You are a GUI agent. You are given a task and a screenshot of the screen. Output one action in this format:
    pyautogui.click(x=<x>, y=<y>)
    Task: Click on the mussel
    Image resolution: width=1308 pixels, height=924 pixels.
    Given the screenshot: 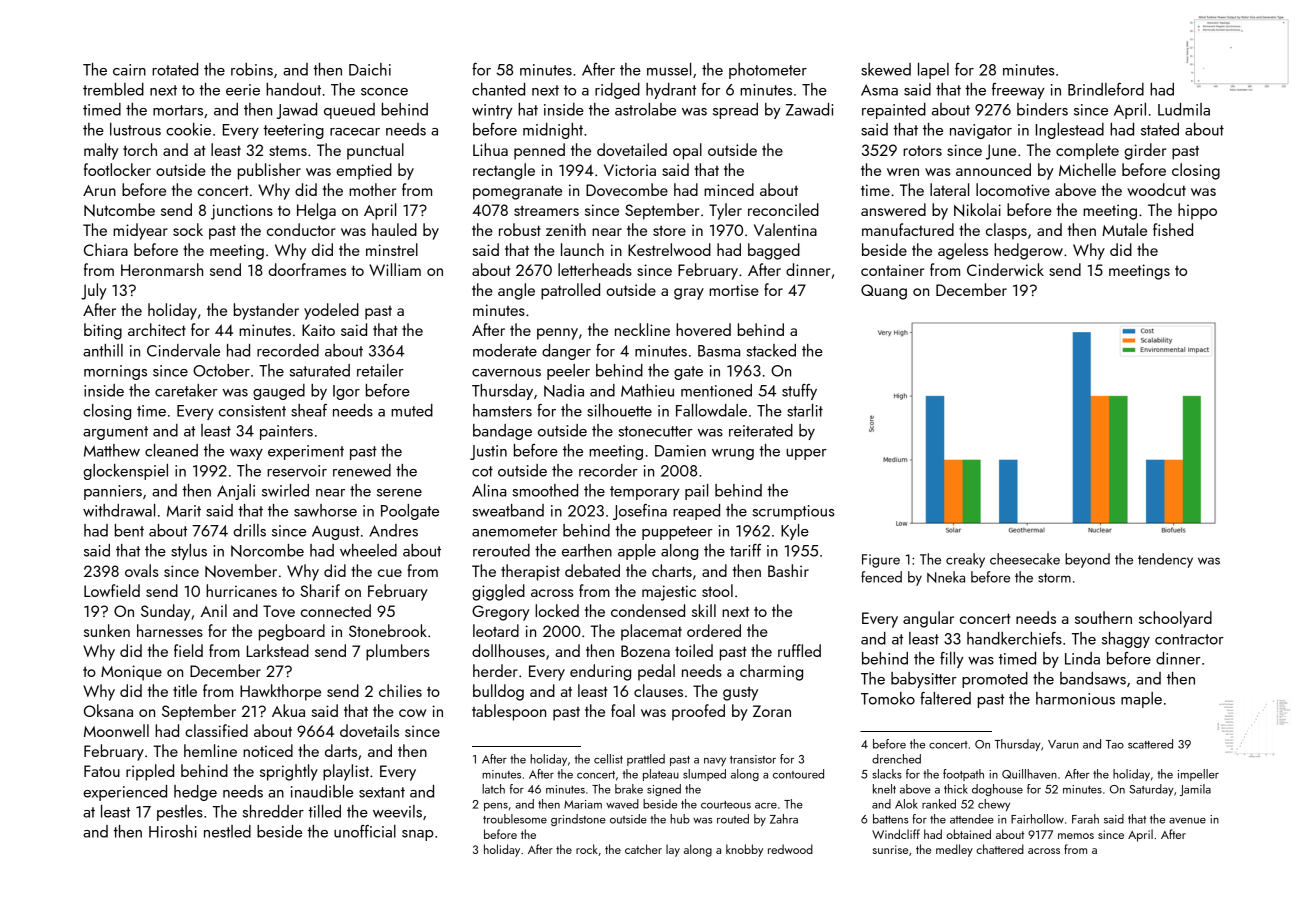 What is the action you would take?
    pyautogui.click(x=669, y=69)
